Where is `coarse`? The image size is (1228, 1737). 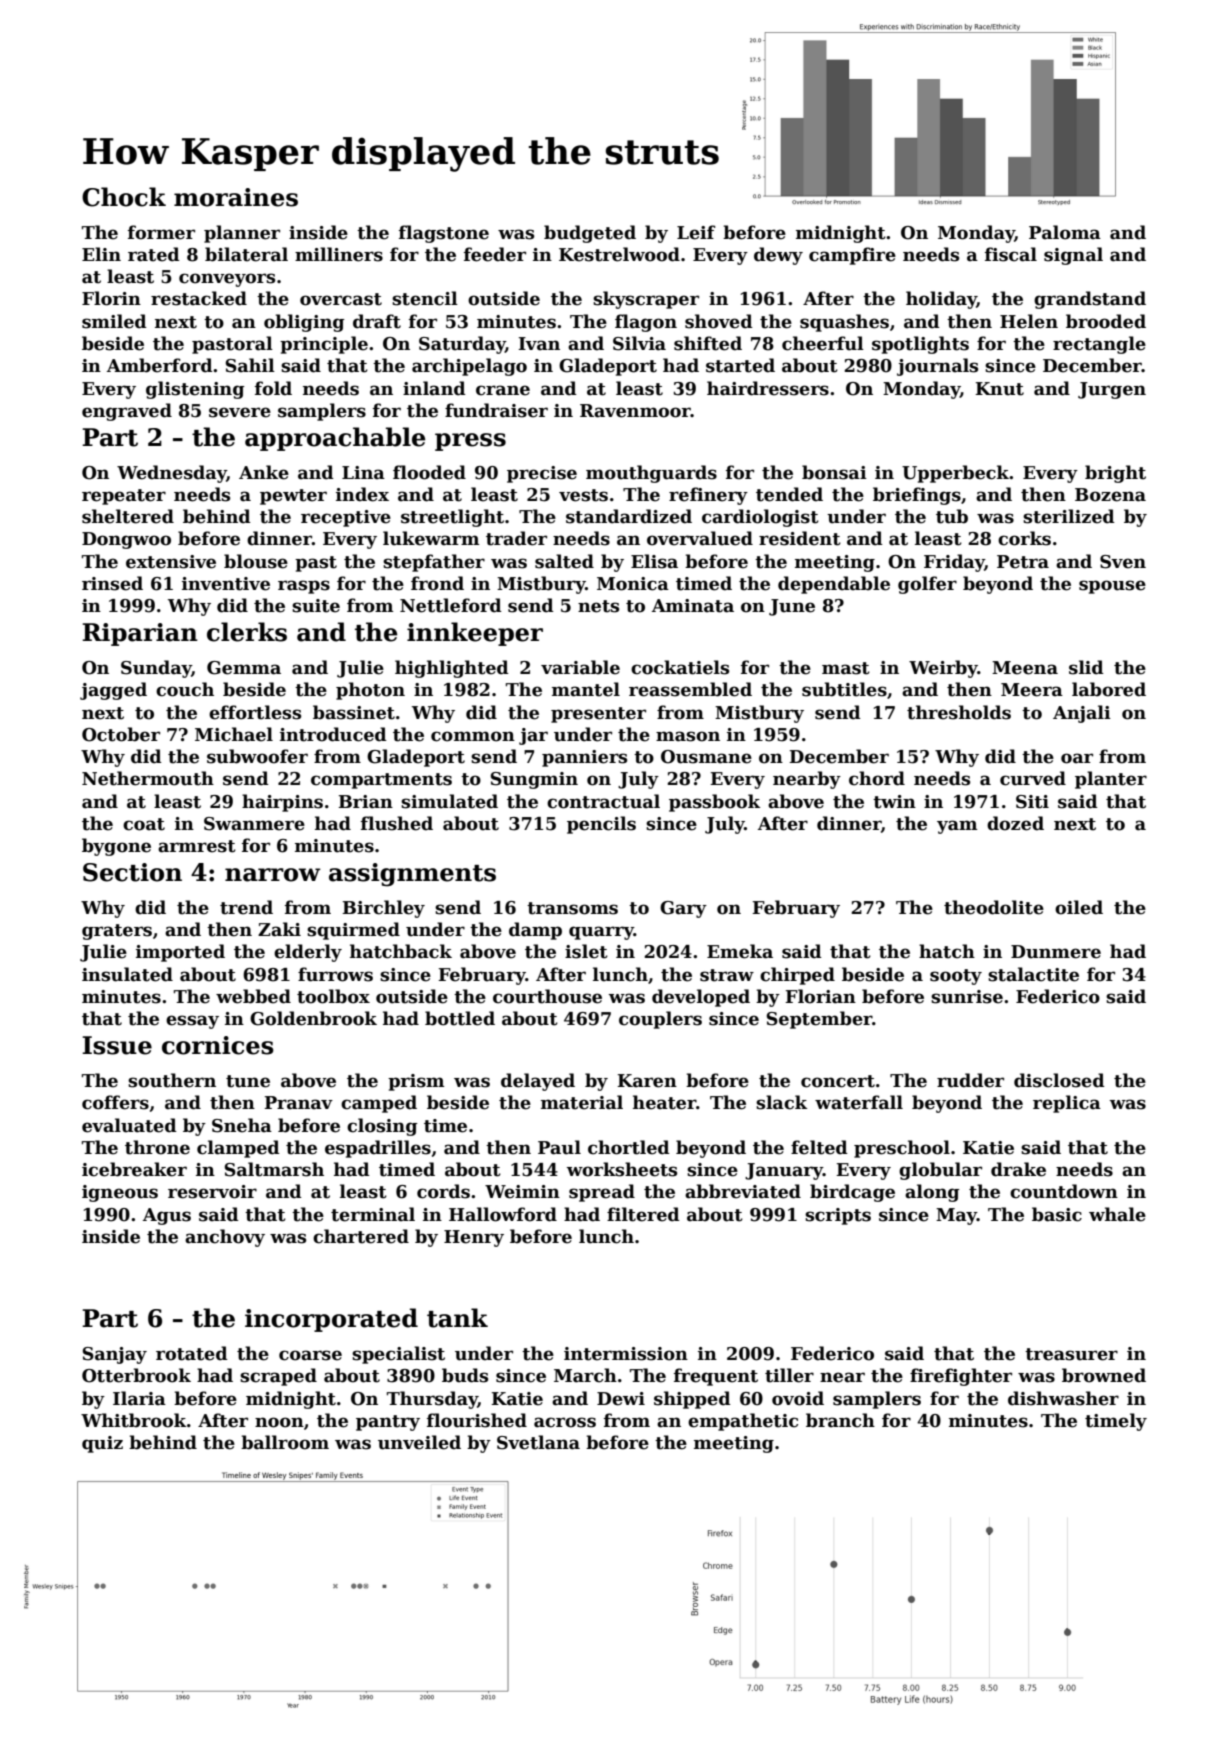
coarse is located at coordinates (310, 1355).
